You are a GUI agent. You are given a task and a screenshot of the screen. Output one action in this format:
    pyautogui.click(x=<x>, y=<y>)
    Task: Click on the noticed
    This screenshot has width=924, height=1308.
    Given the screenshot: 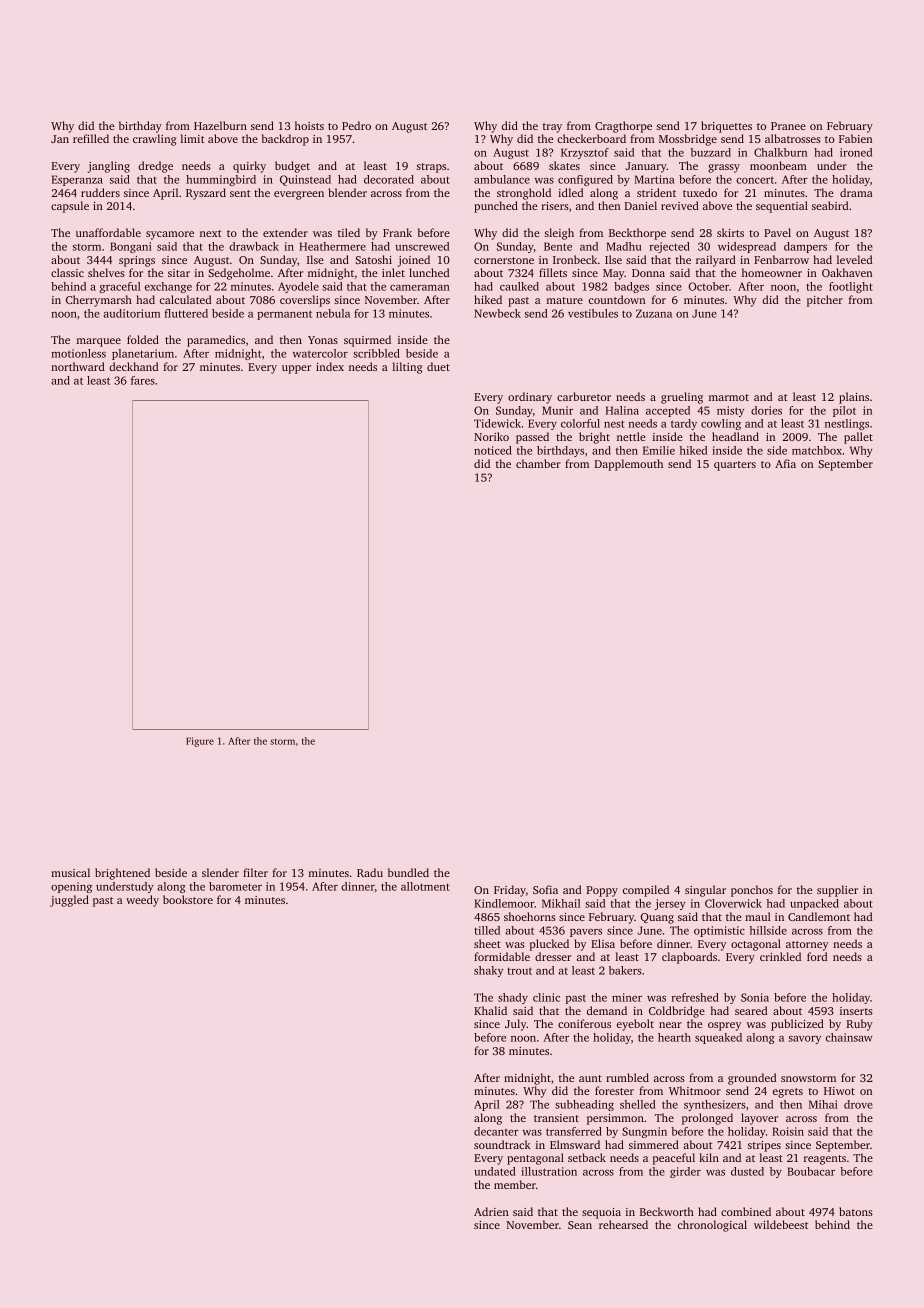 What is the action you would take?
    pyautogui.click(x=493, y=450)
